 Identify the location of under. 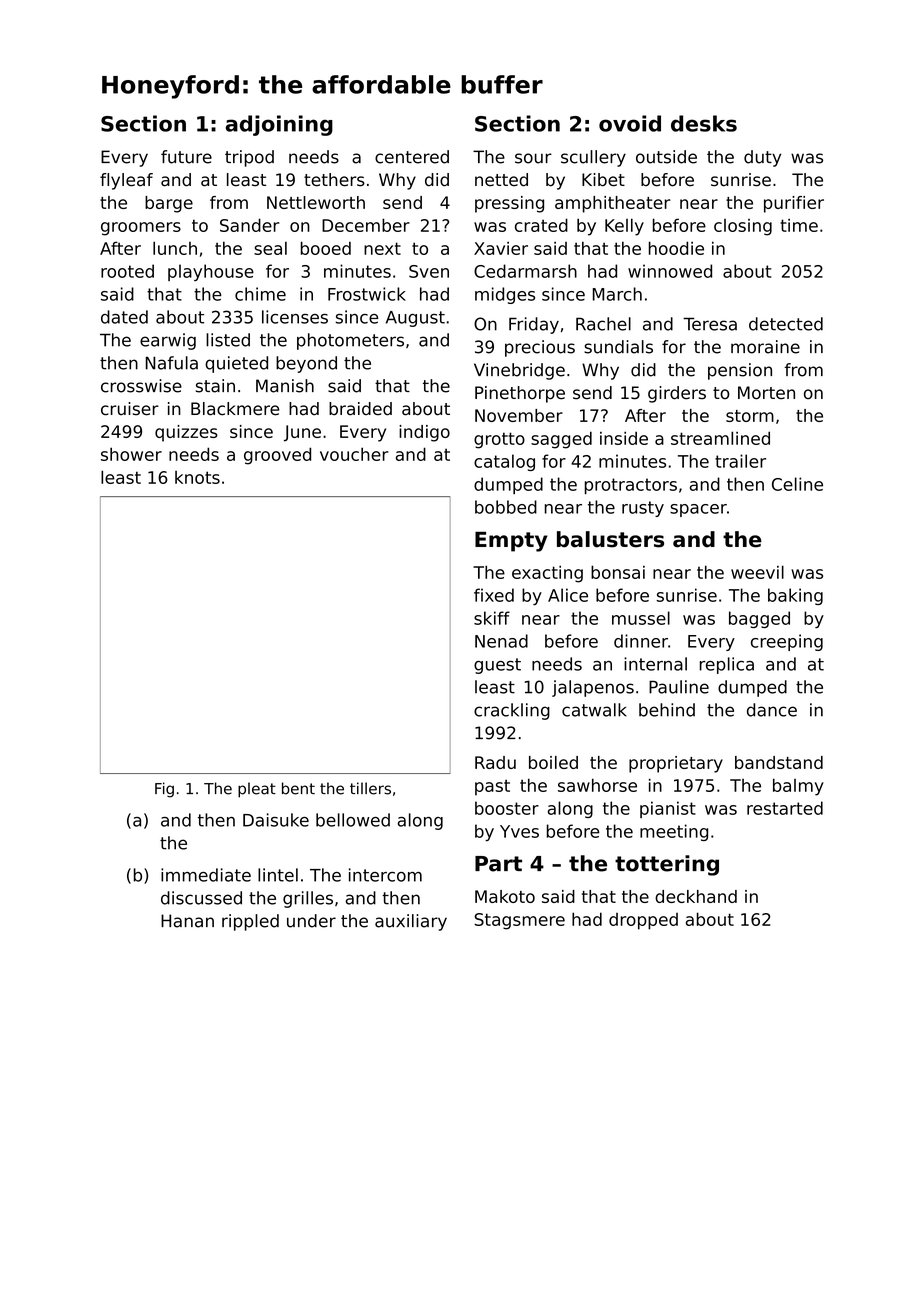
(311, 921).
